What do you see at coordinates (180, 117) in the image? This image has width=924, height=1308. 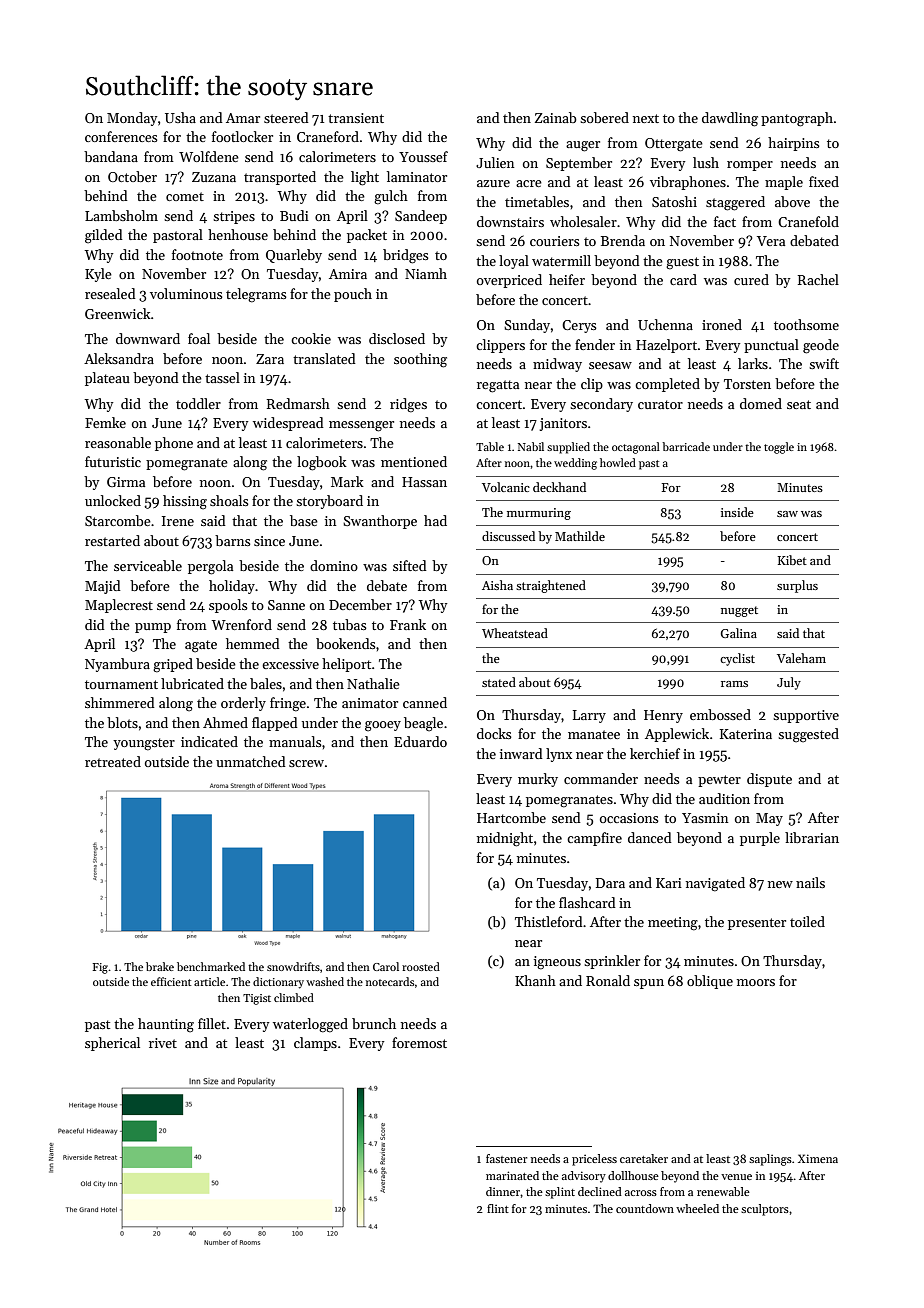 I see `Usha` at bounding box center [180, 117].
